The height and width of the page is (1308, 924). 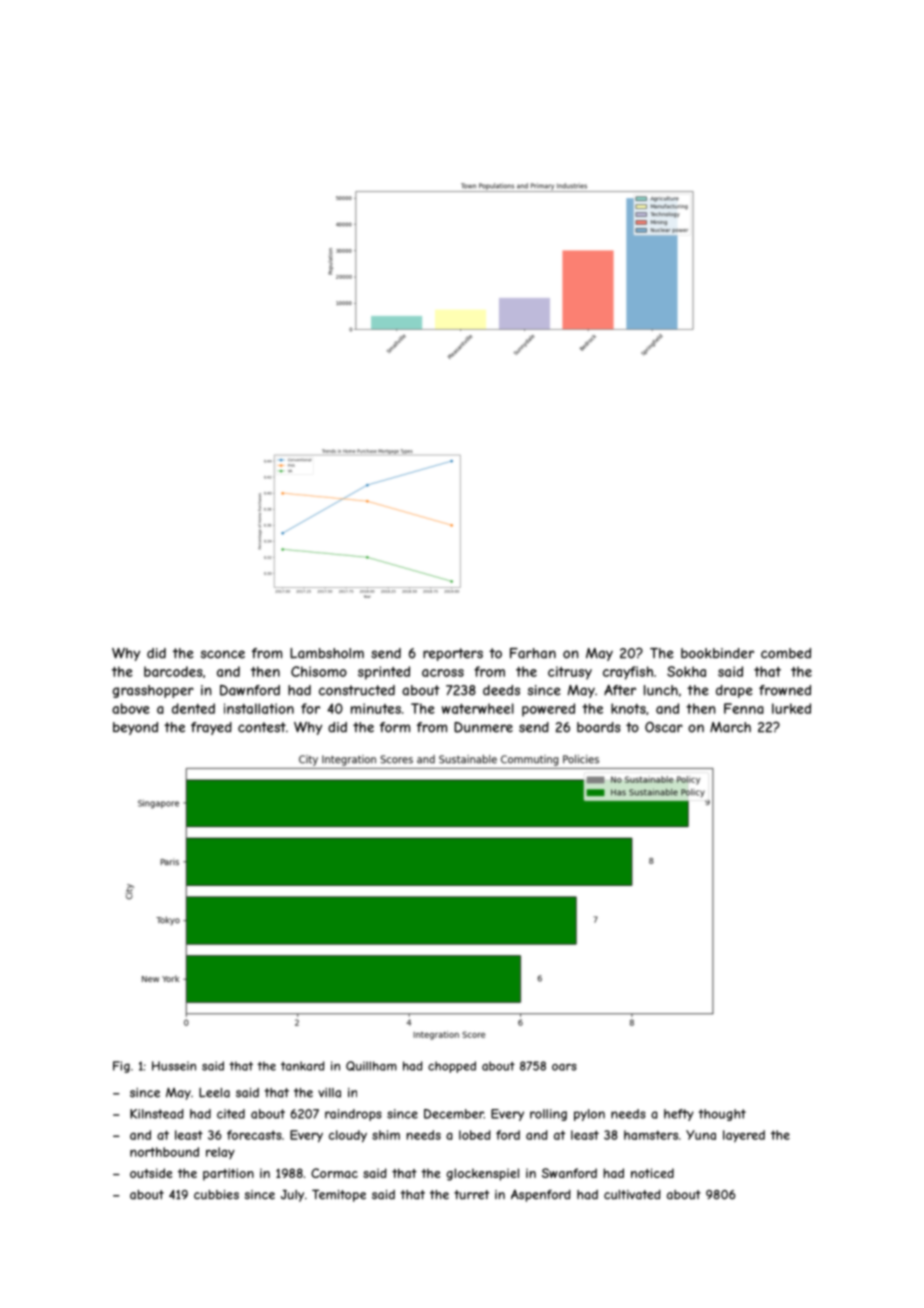 I want to click on chopped, so click(x=452, y=1067).
